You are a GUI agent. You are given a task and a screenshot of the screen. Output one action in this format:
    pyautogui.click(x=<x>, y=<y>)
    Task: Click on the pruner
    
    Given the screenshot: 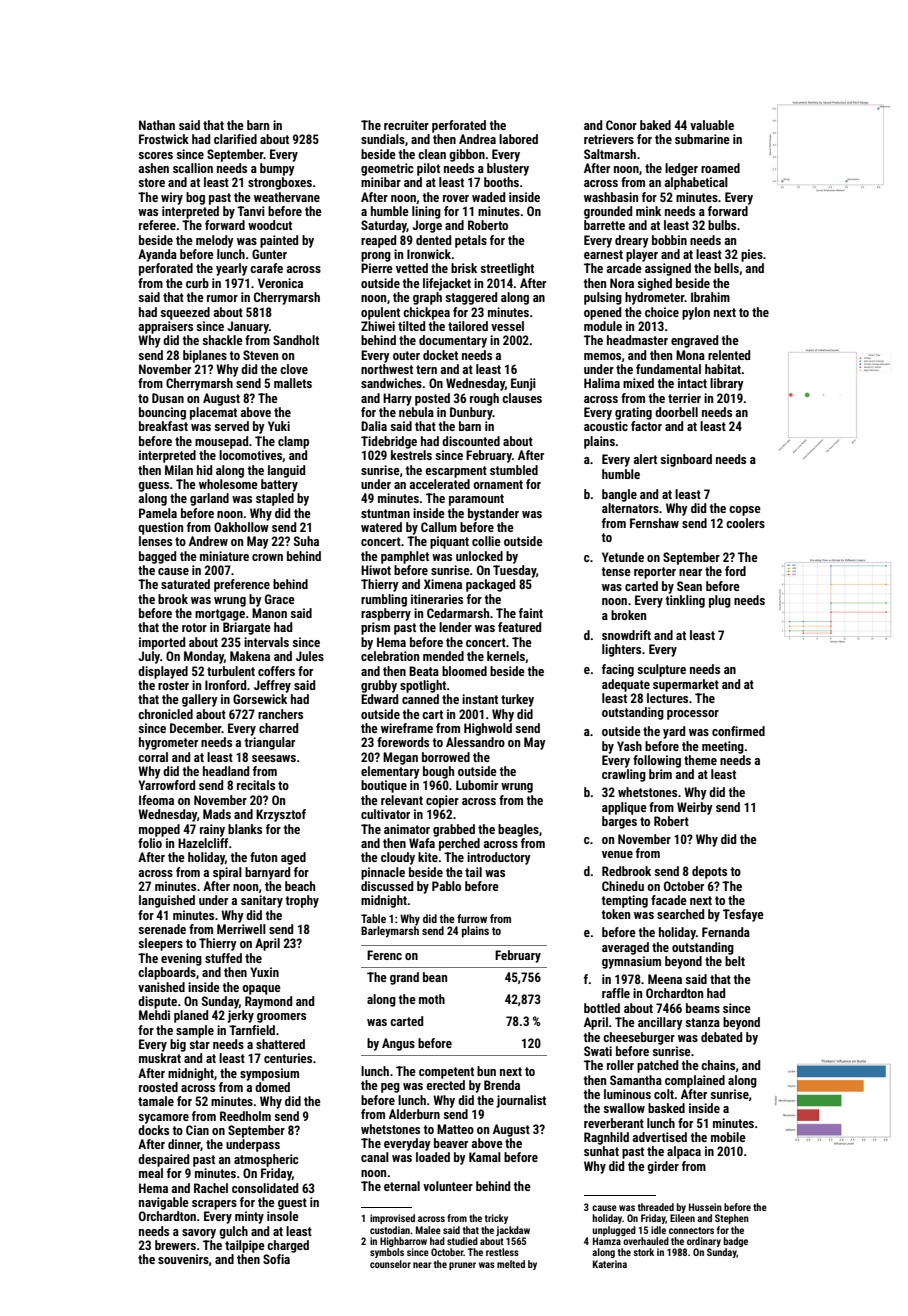 What is the action you would take?
    pyautogui.click(x=462, y=1266)
